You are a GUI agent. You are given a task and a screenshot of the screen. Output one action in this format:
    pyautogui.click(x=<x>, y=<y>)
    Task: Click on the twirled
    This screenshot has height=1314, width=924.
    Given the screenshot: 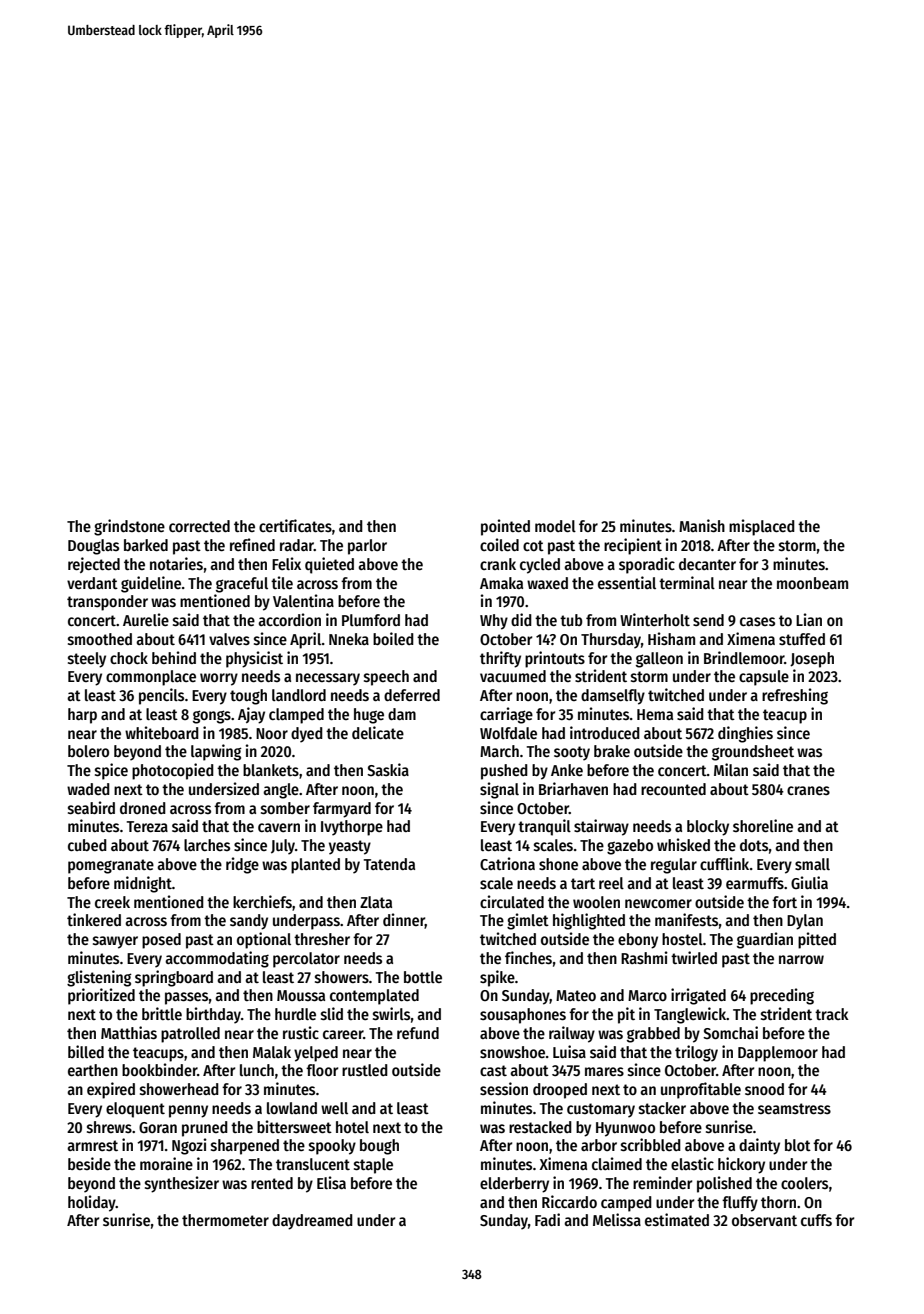 What is the action you would take?
    pyautogui.click(x=694, y=957)
